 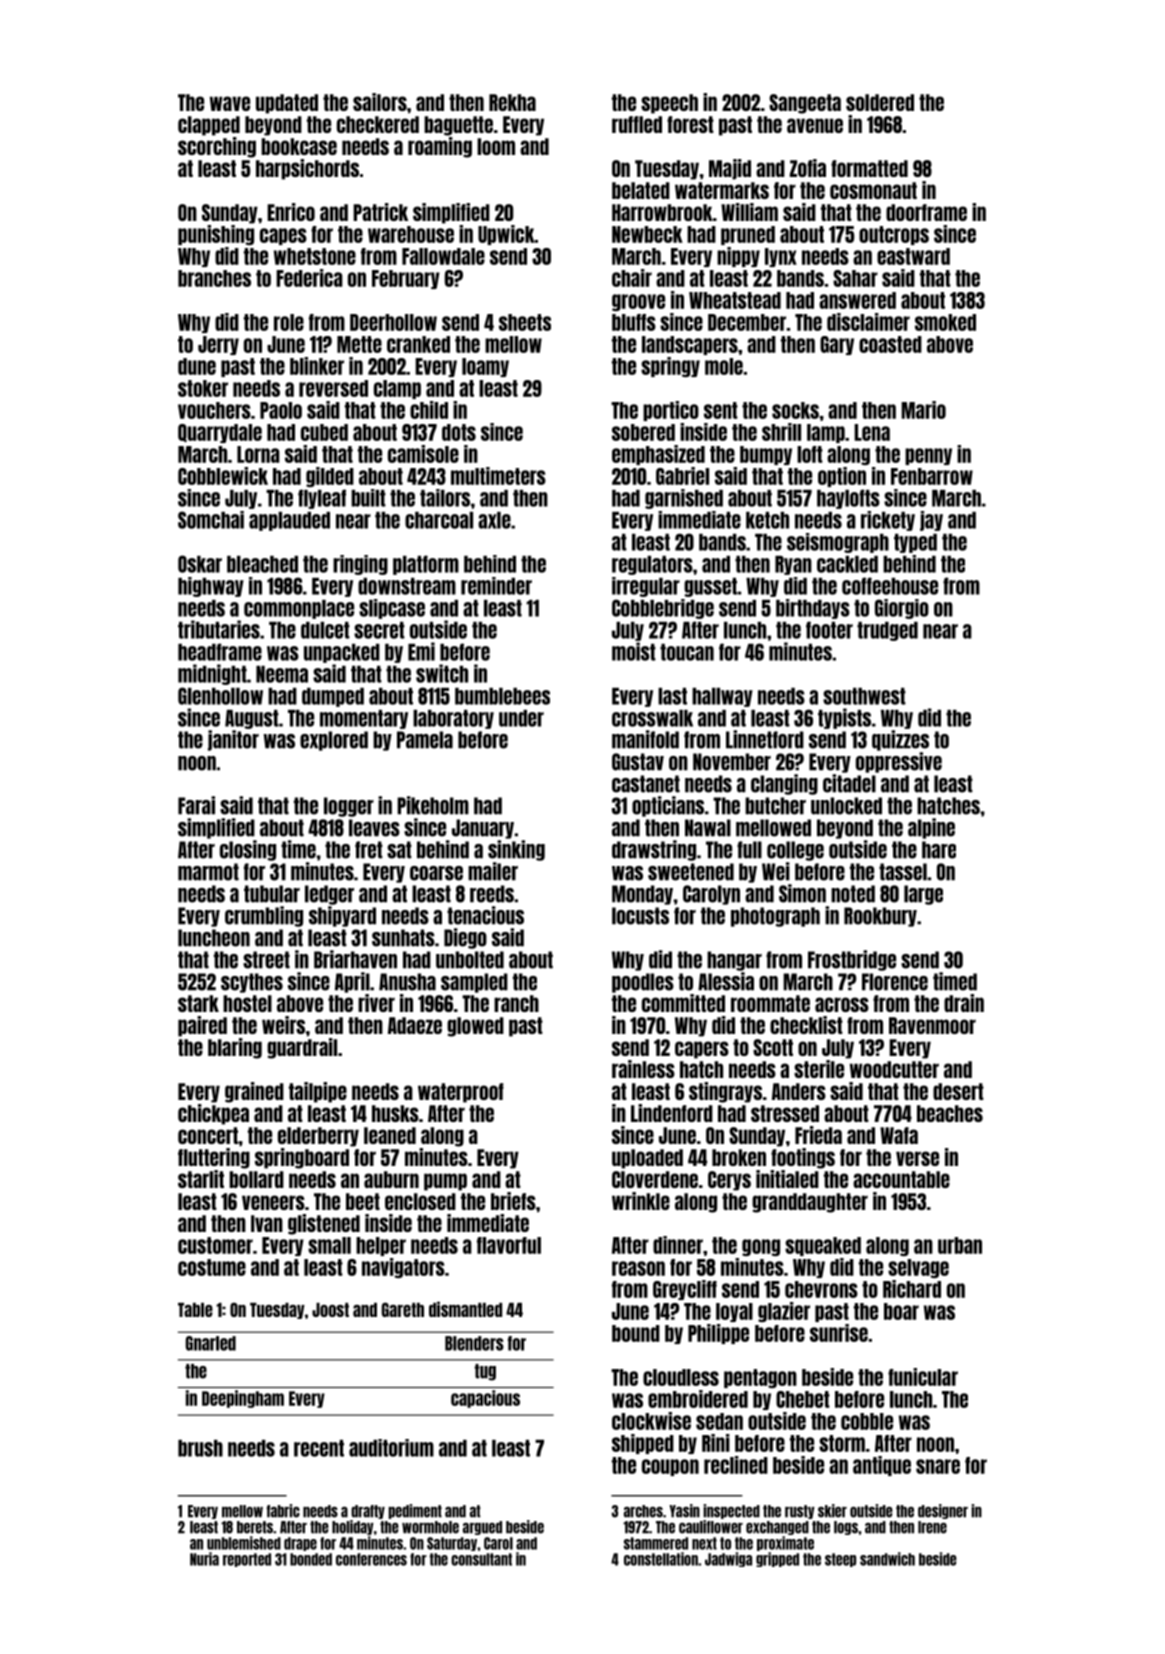 I want to click on Frostbridge, so click(x=852, y=960).
